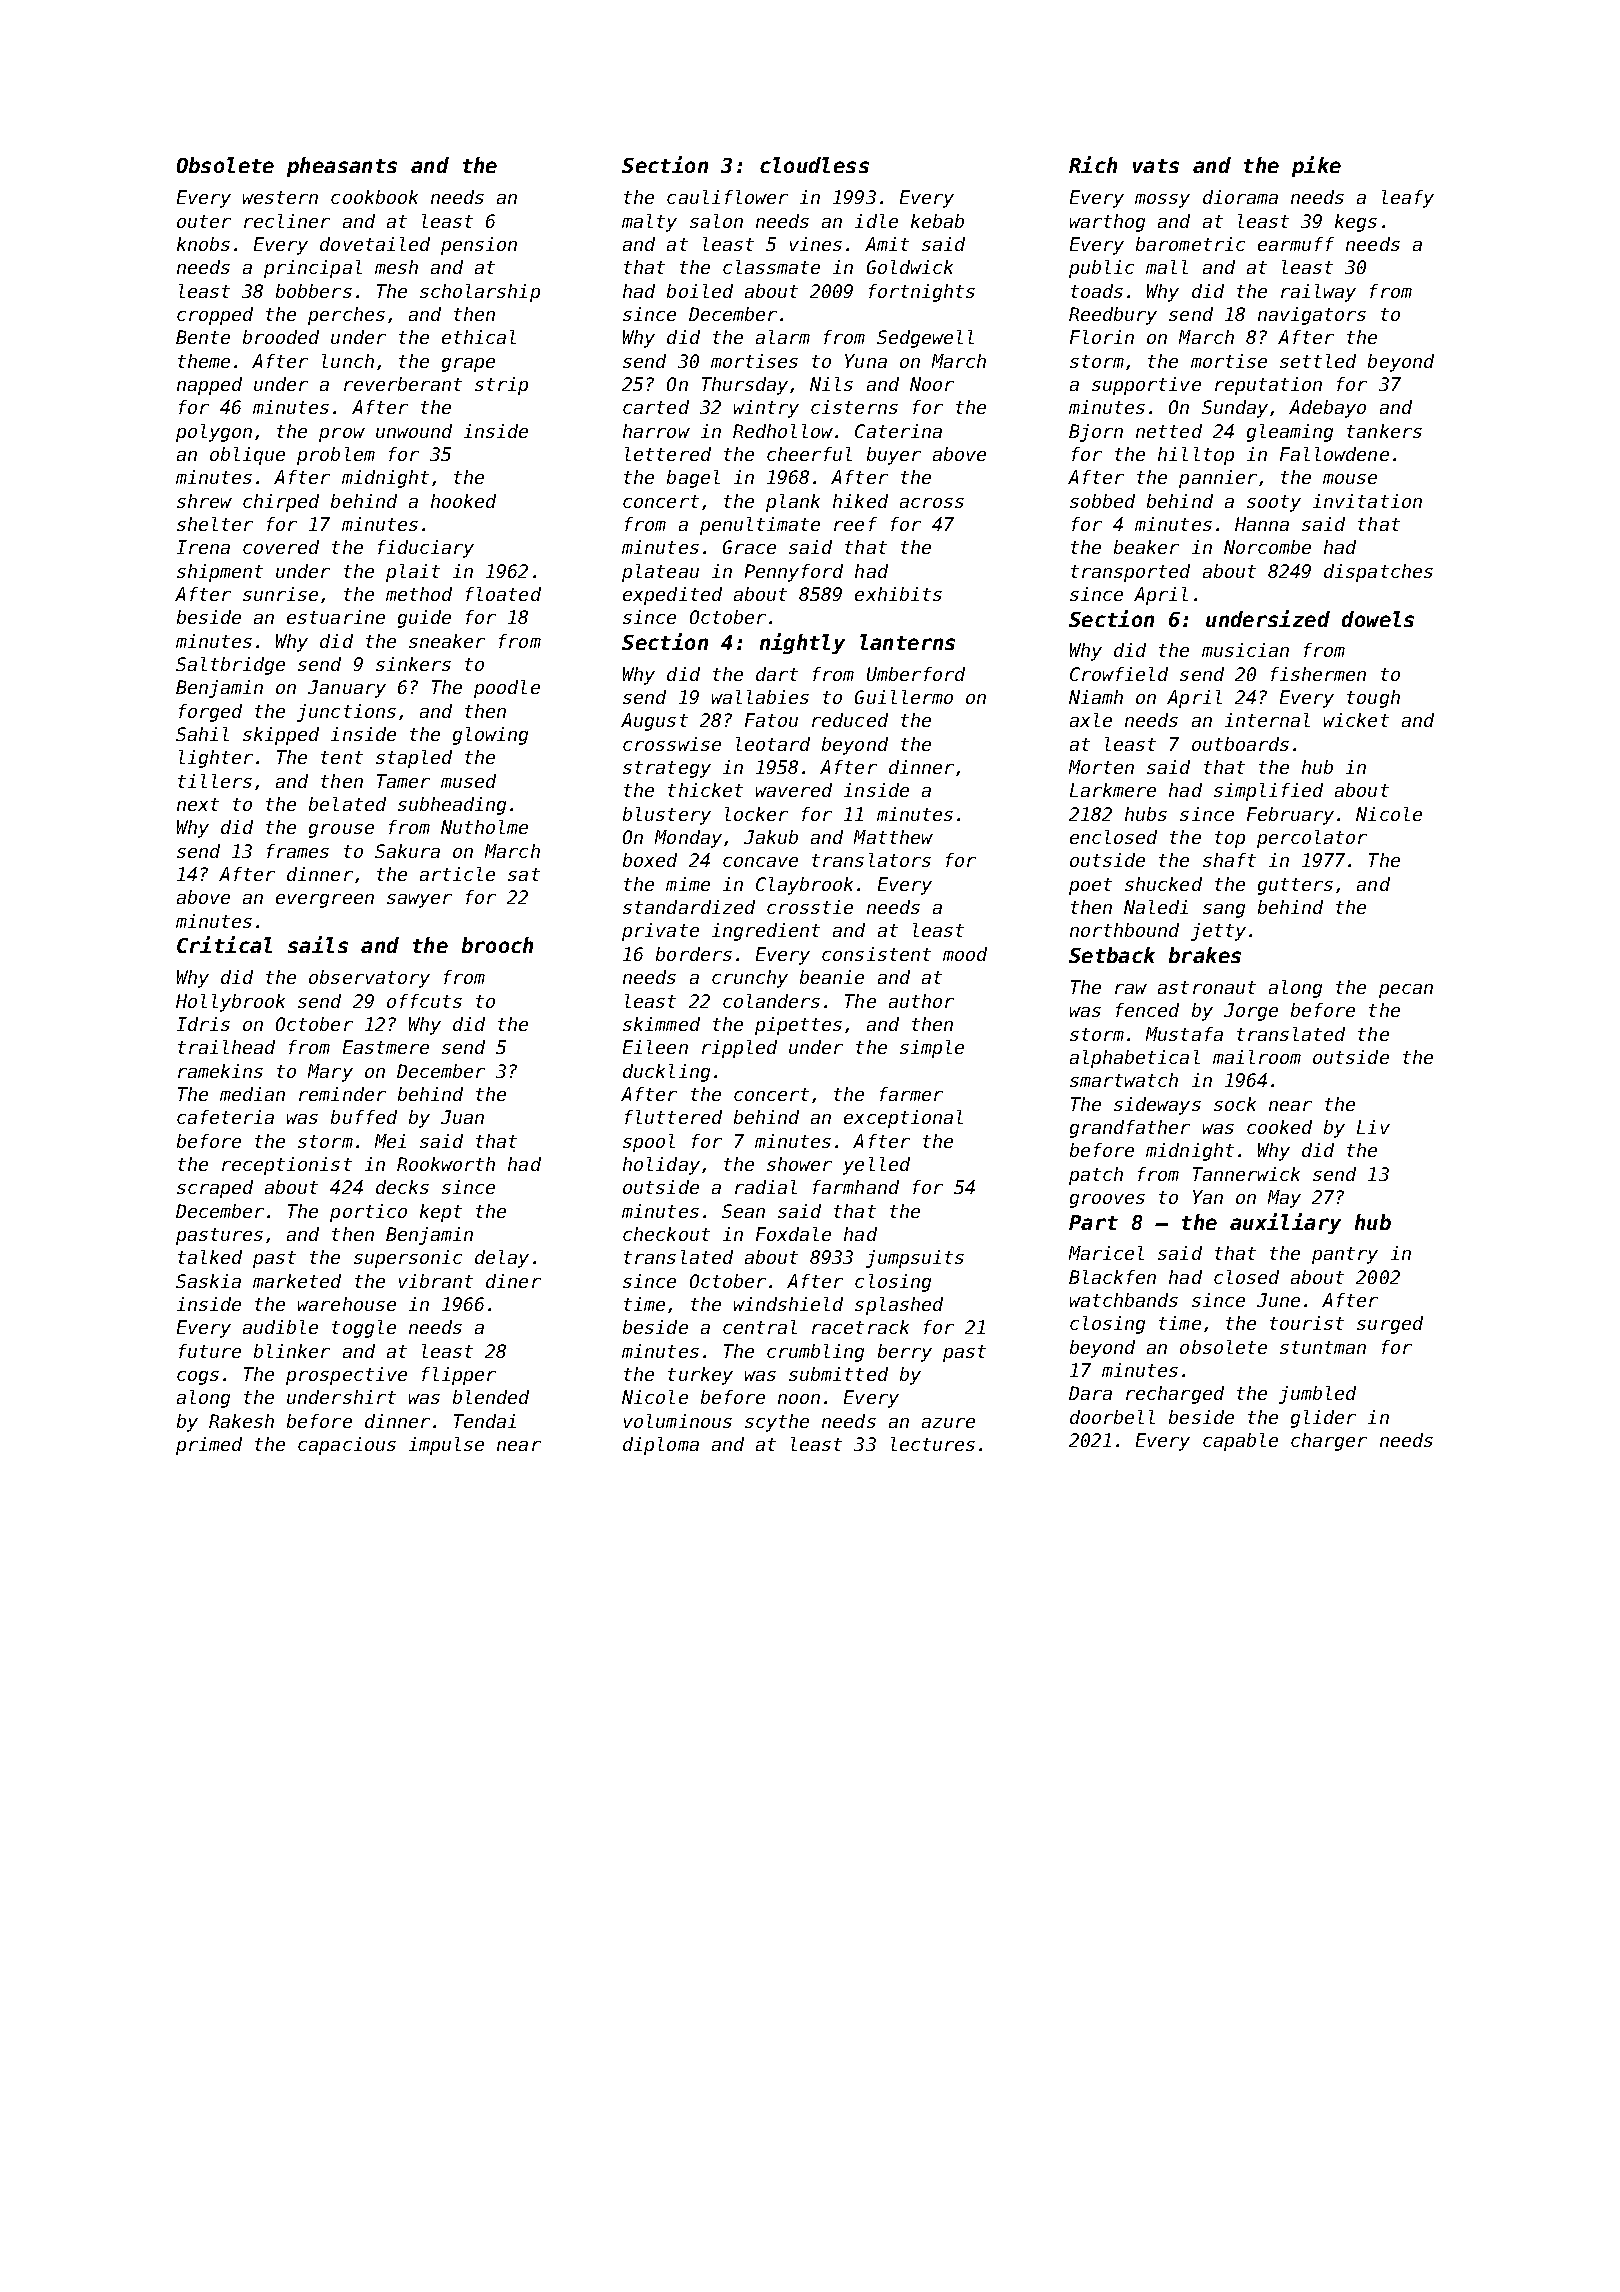 The height and width of the document is (2292, 1620). Describe the element at coordinates (280, 197) in the document. I see `western` at that location.
